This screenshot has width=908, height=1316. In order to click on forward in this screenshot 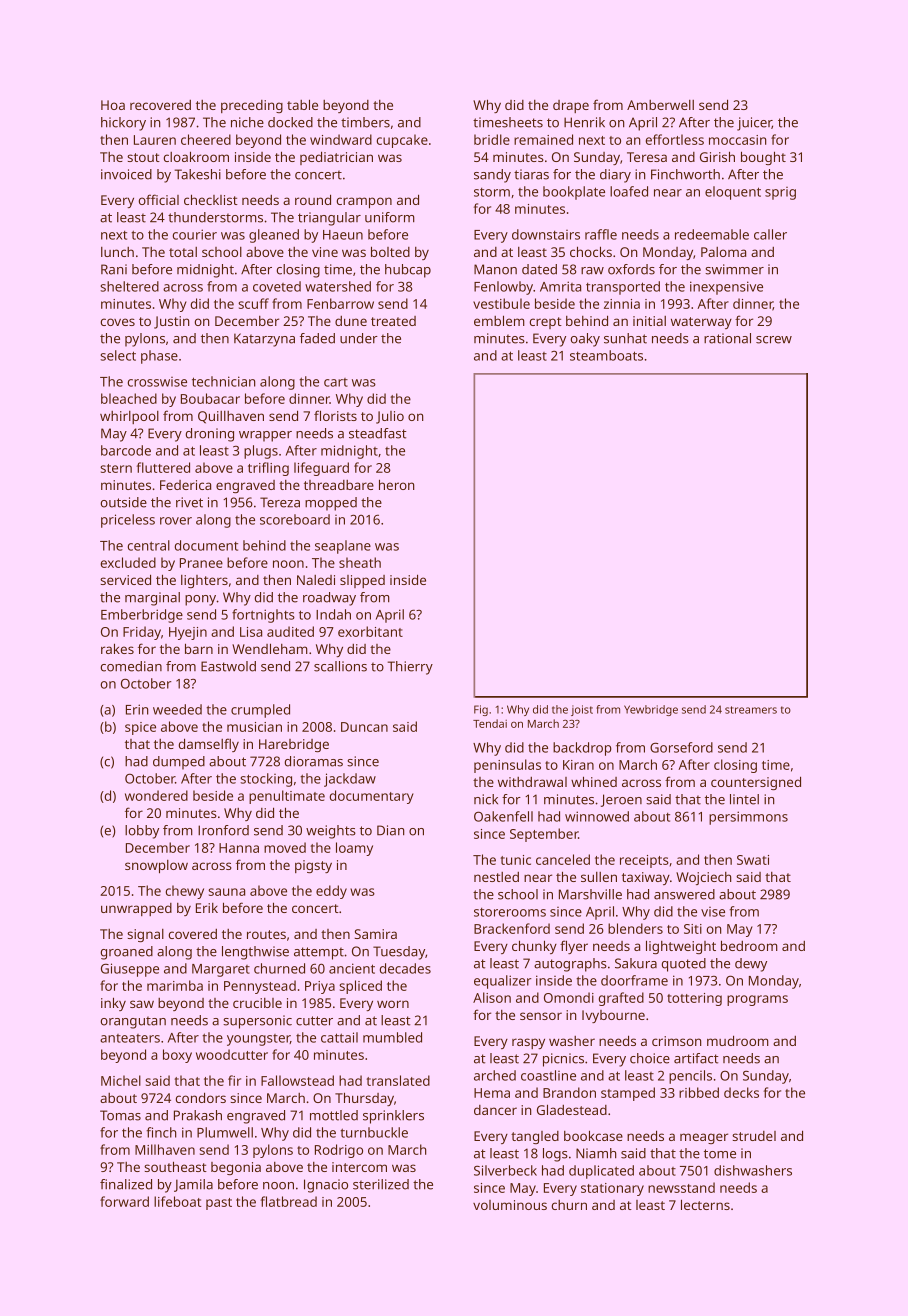, I will do `click(124, 1201)`.
